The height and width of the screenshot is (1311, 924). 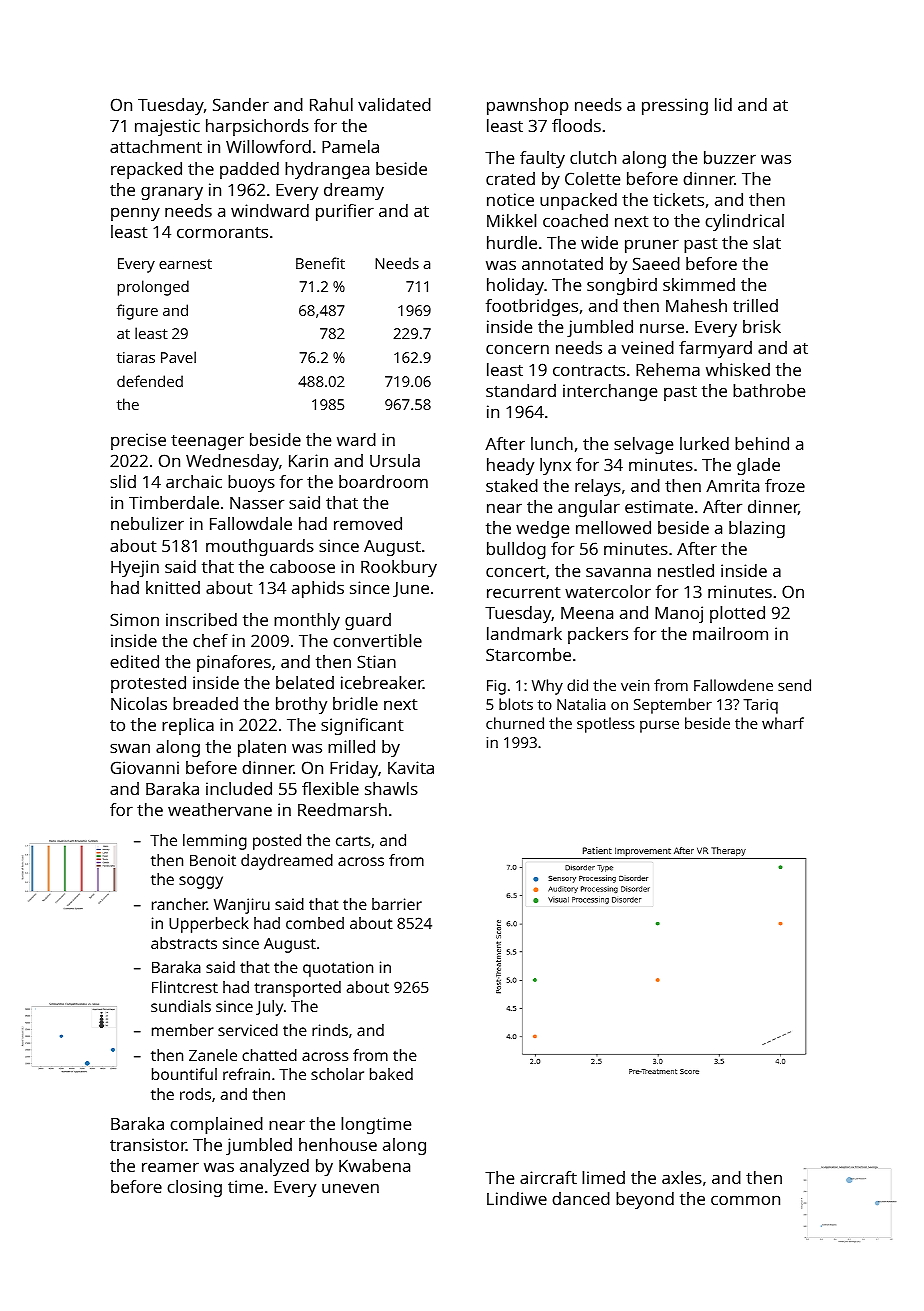 What do you see at coordinates (521, 390) in the screenshot?
I see `standard` at bounding box center [521, 390].
